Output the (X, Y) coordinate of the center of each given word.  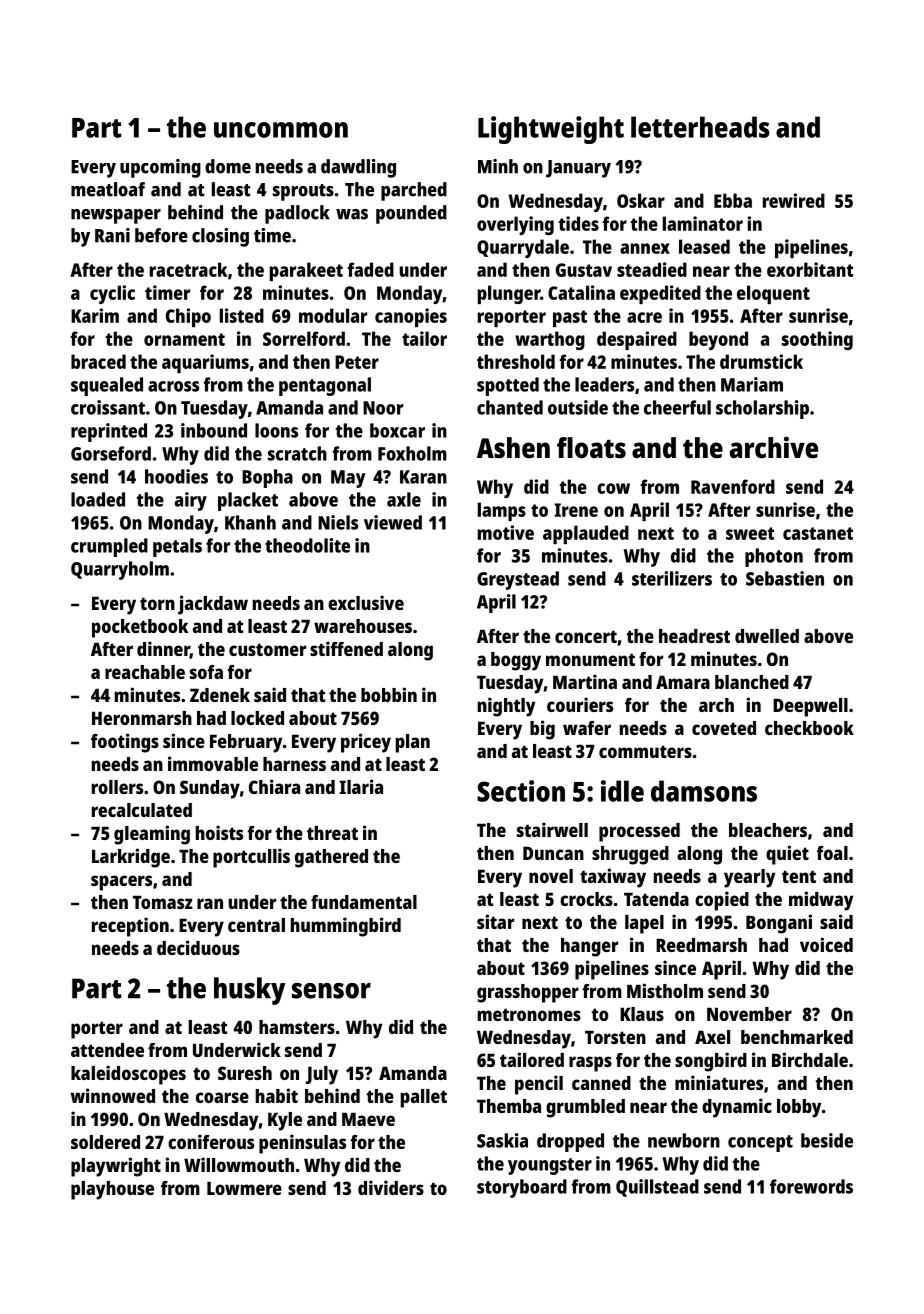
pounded (411, 214)
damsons (704, 791)
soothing (817, 340)
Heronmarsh (142, 718)
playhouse (112, 1190)
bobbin (389, 694)
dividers (391, 1187)
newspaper (116, 216)
